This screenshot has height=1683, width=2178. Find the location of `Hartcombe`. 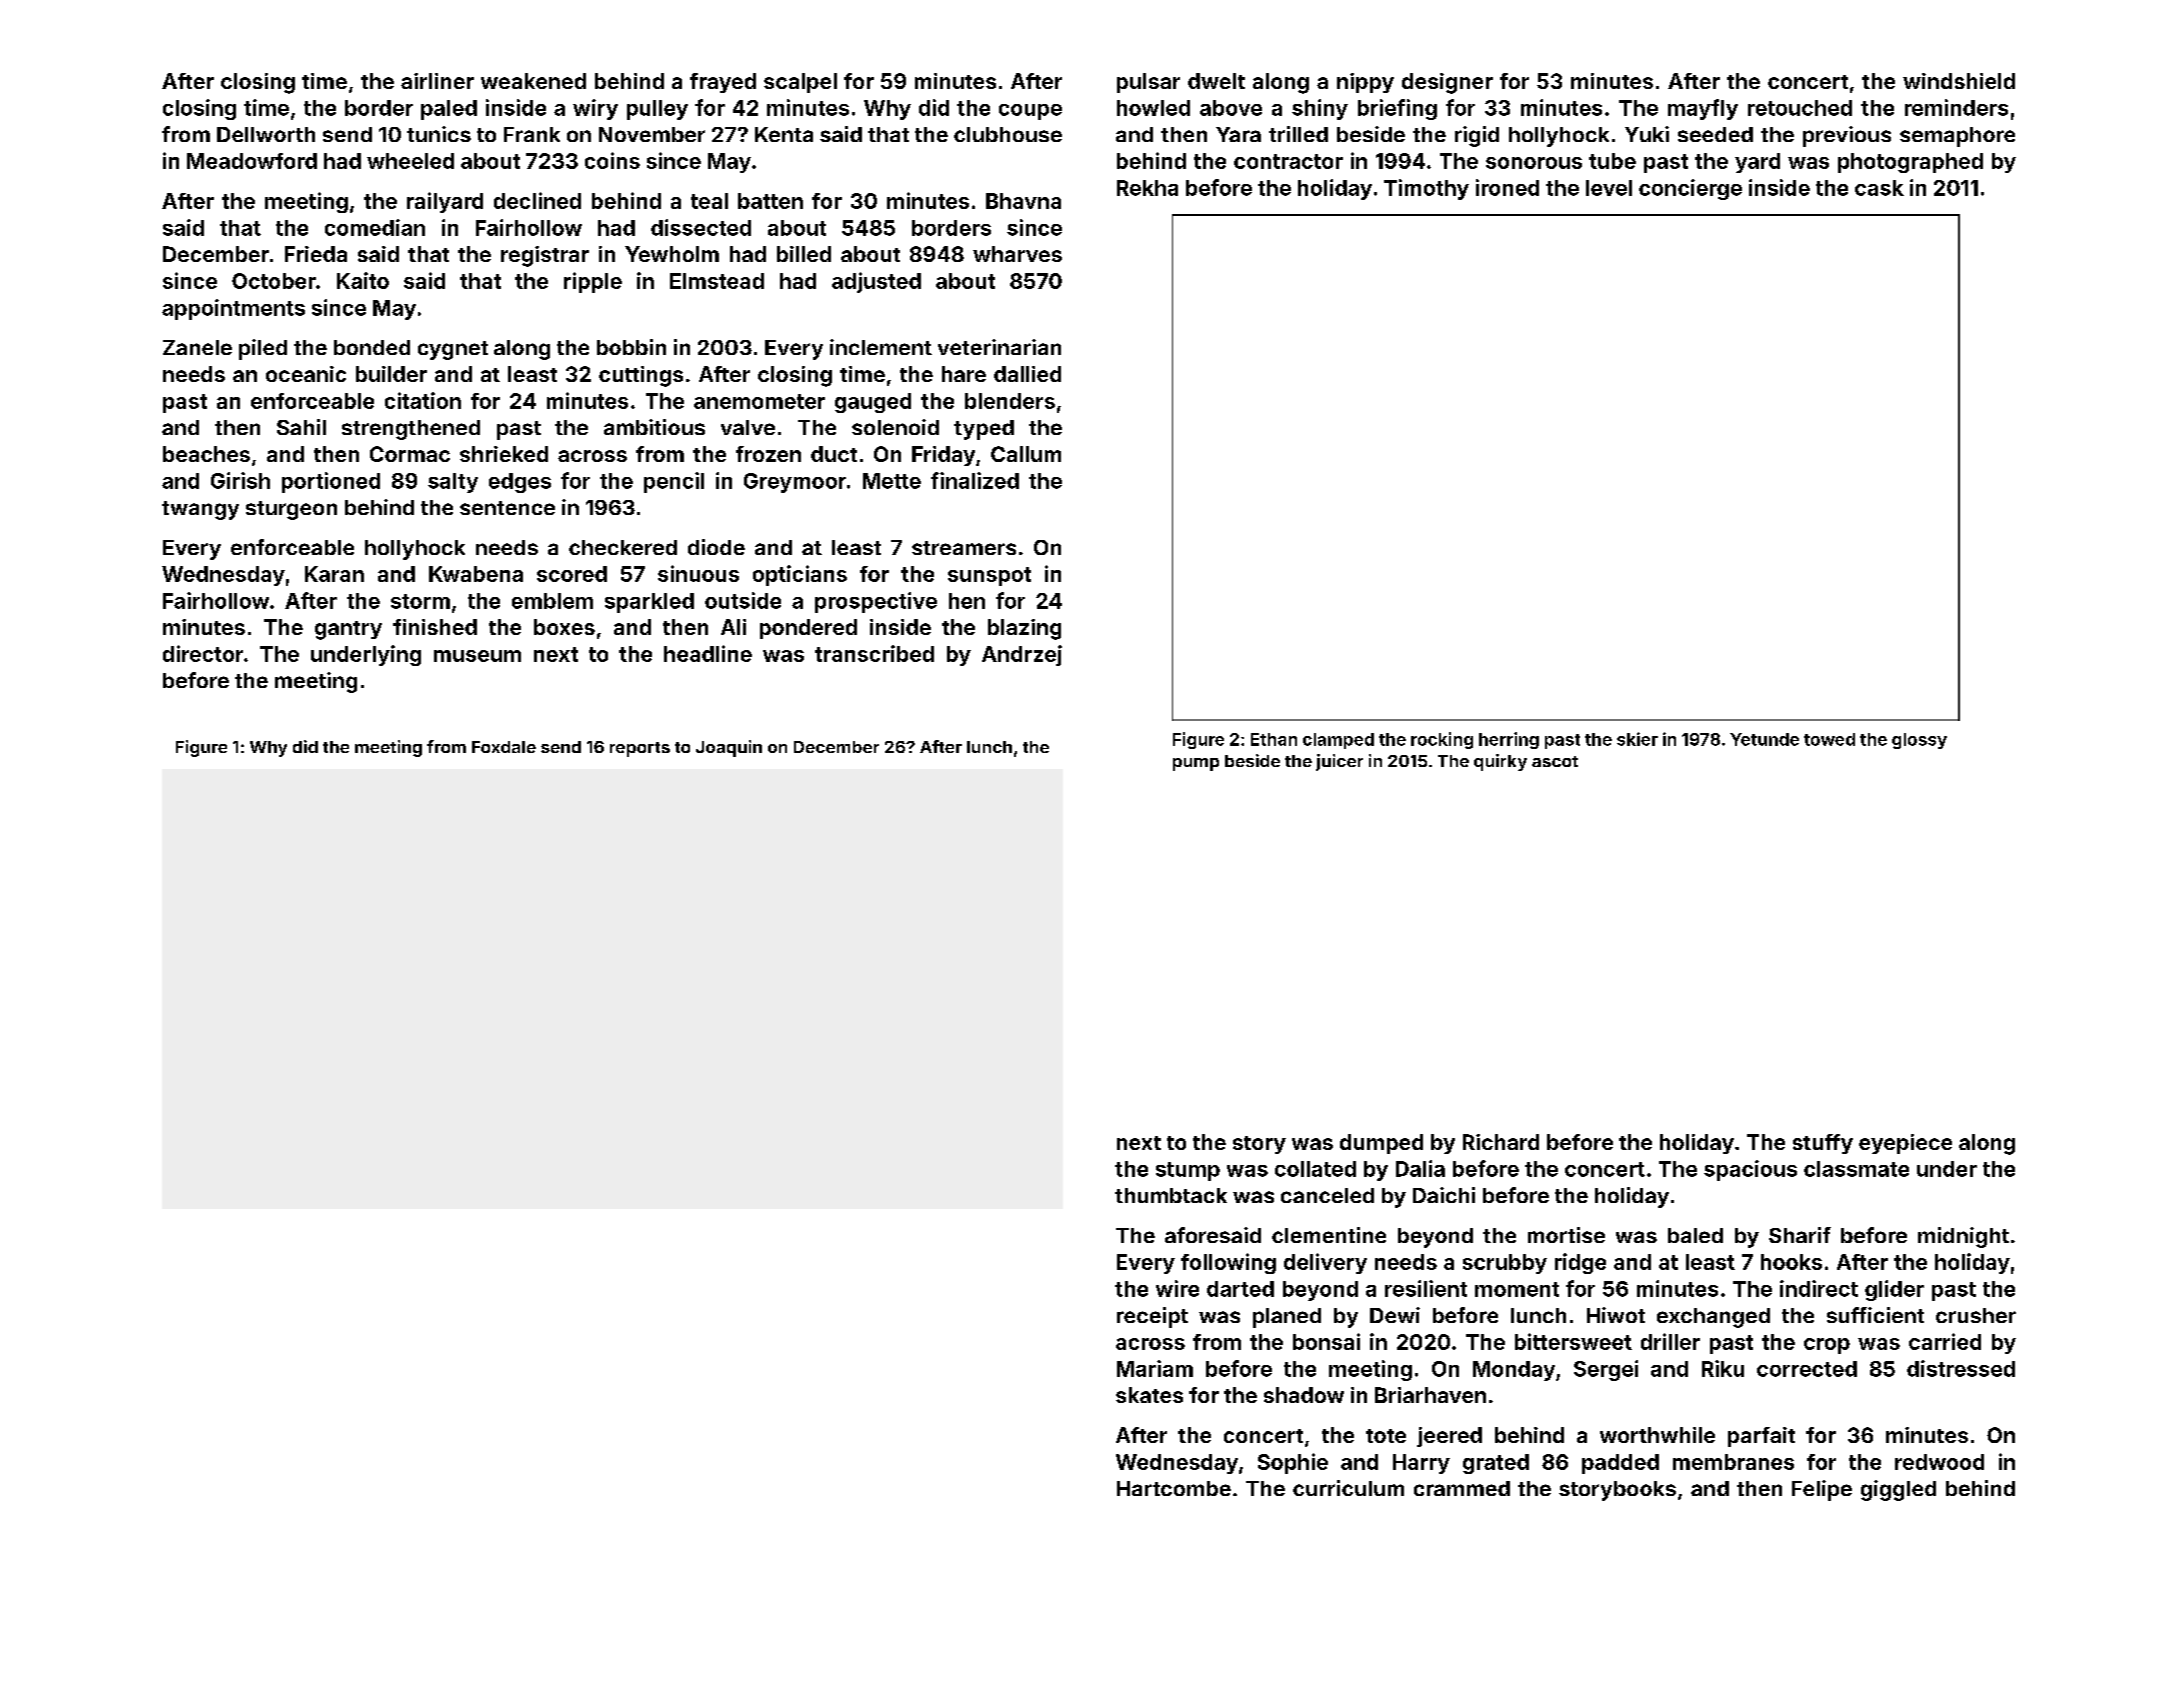

Hartcombe is located at coordinates (1174, 1488).
